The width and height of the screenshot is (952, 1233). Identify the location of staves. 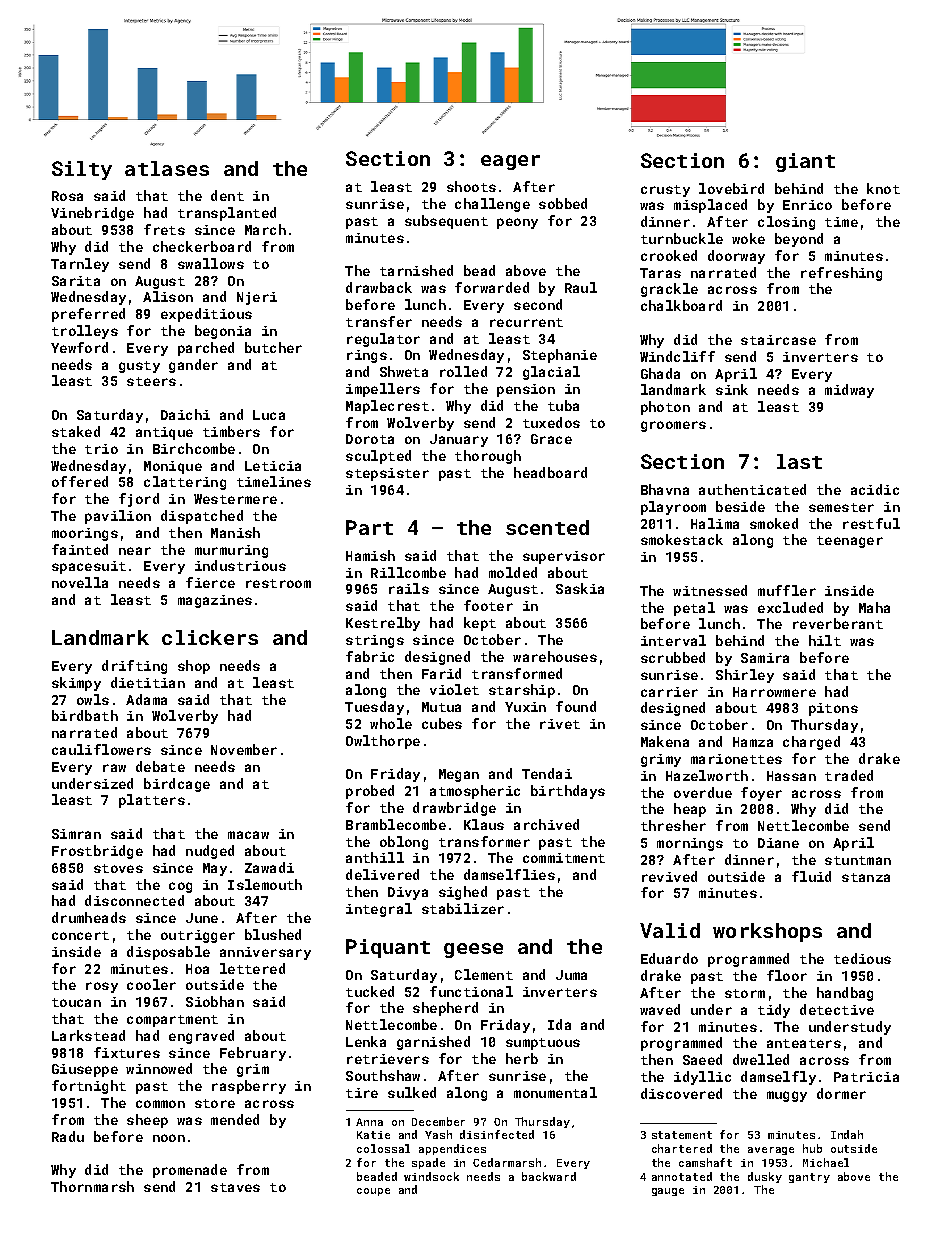
(235, 1187).
